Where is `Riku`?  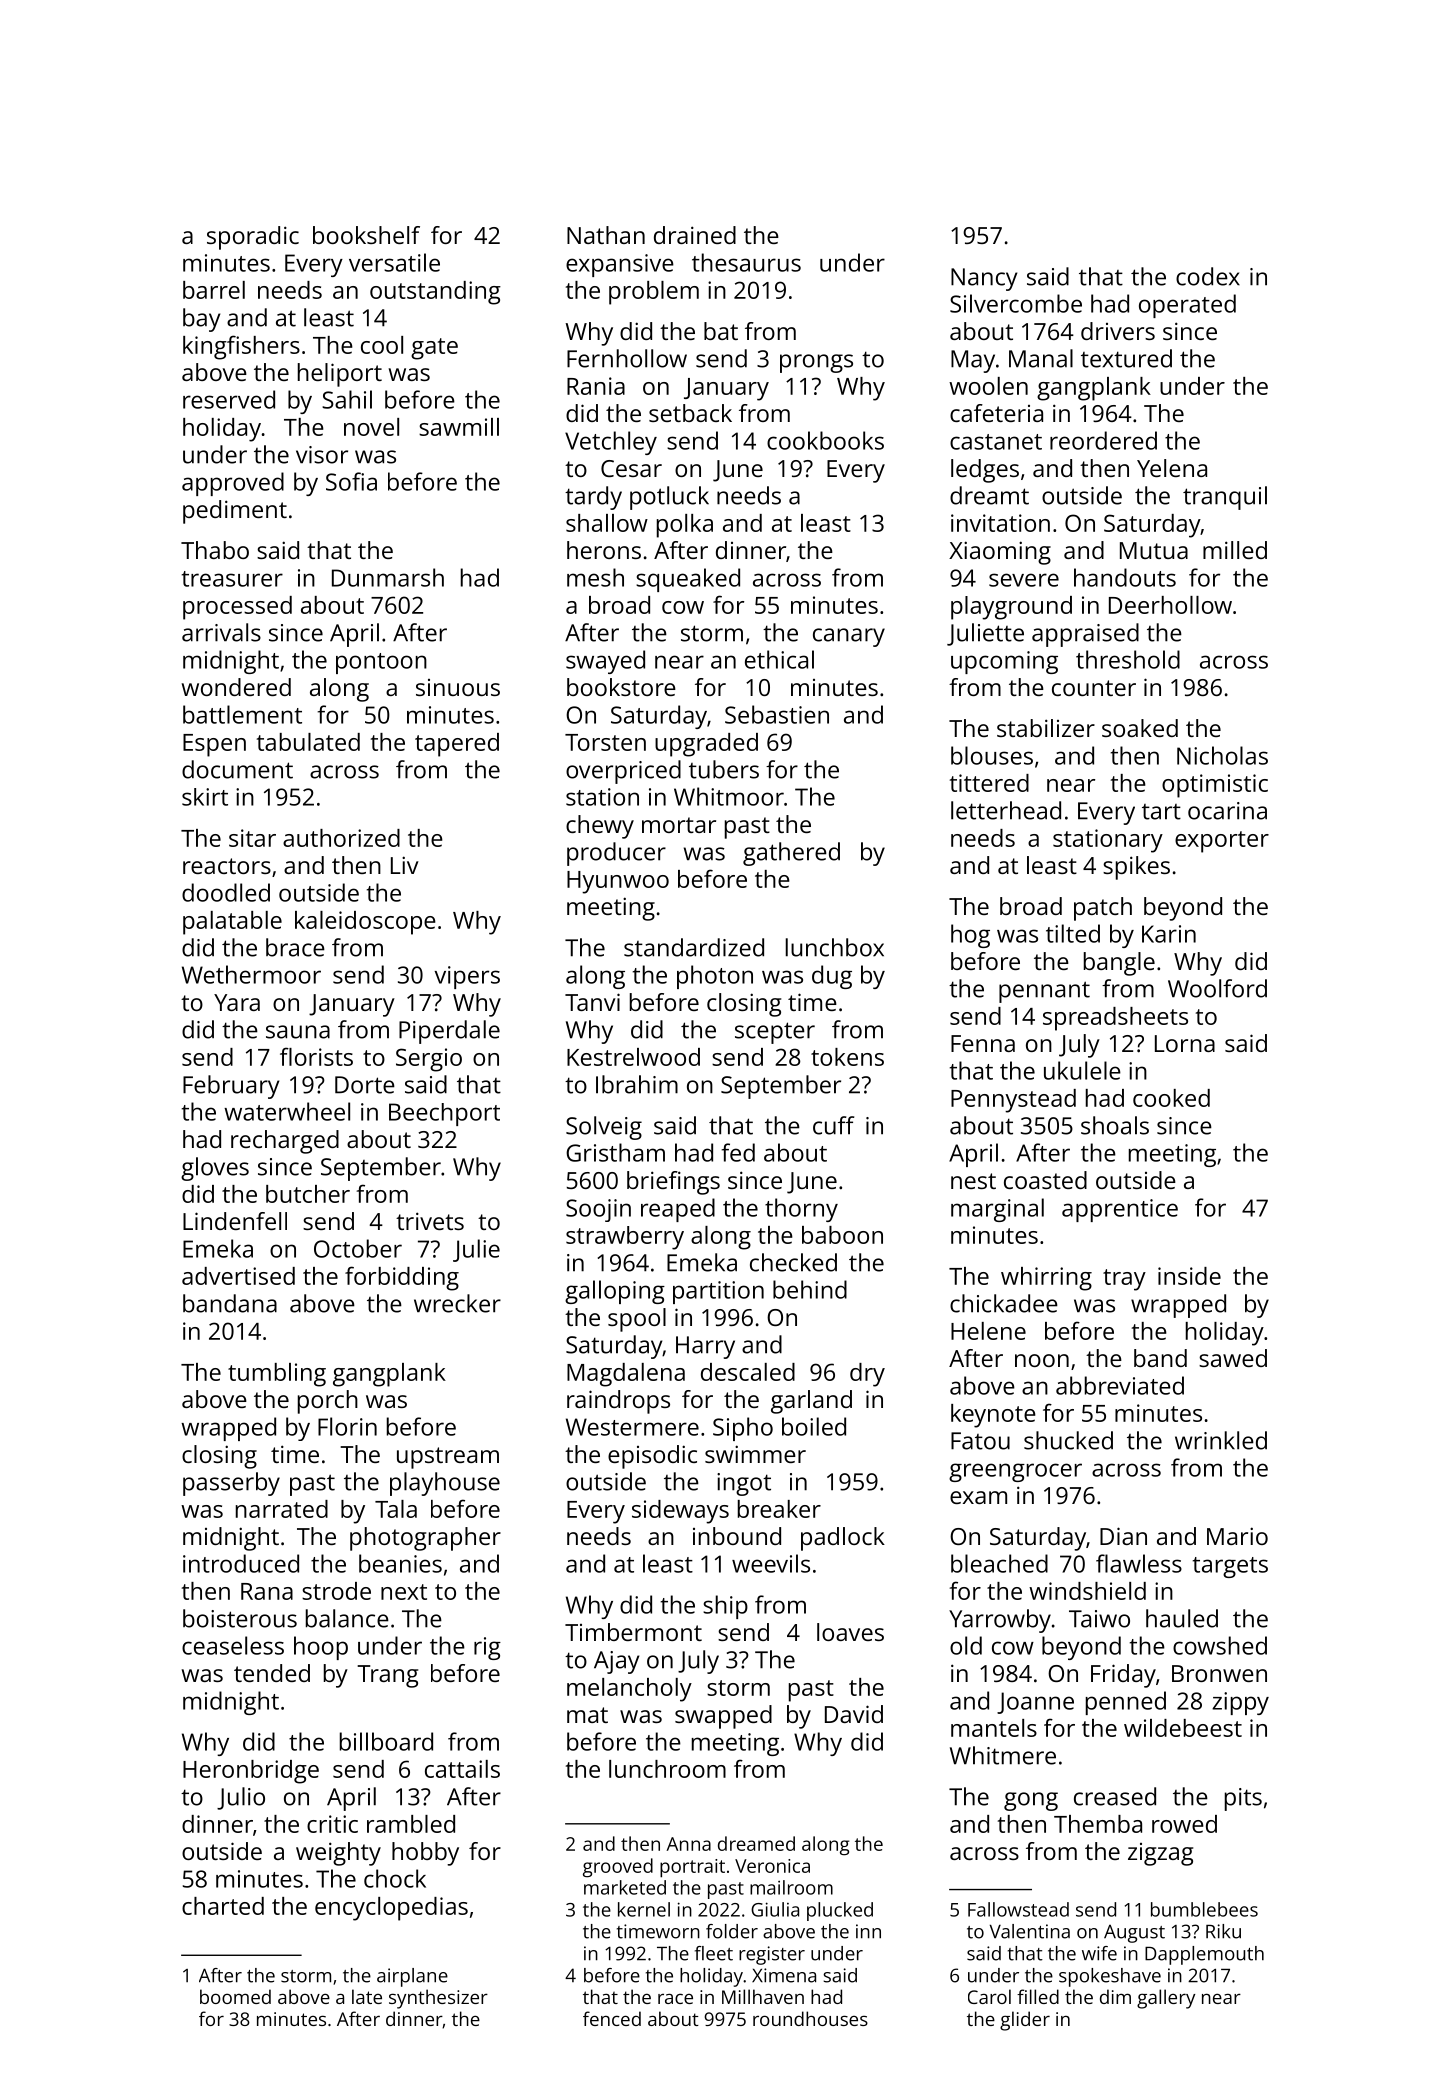 Riku is located at coordinates (1223, 1931).
